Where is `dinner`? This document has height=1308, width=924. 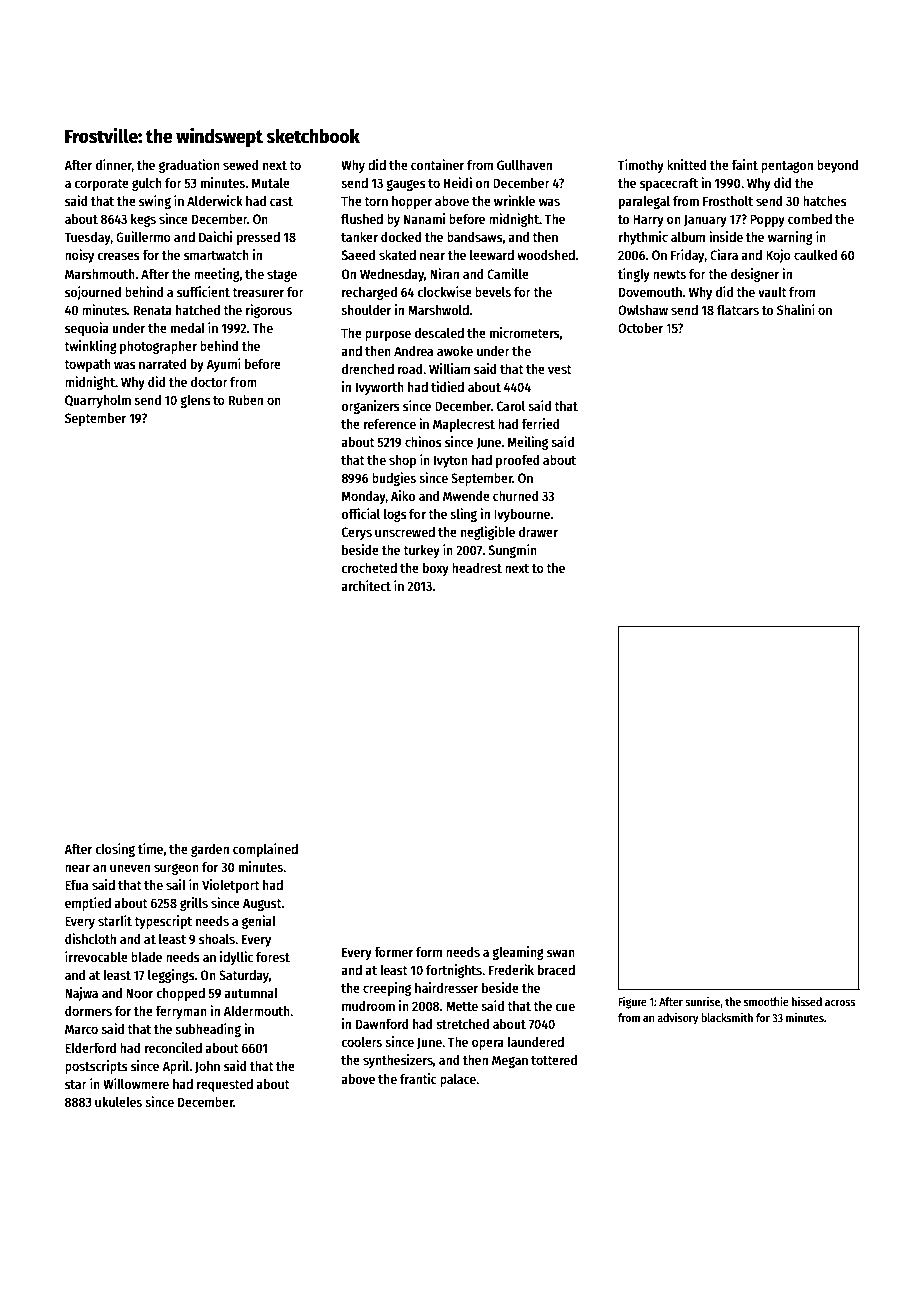 dinner is located at coordinates (114, 165).
